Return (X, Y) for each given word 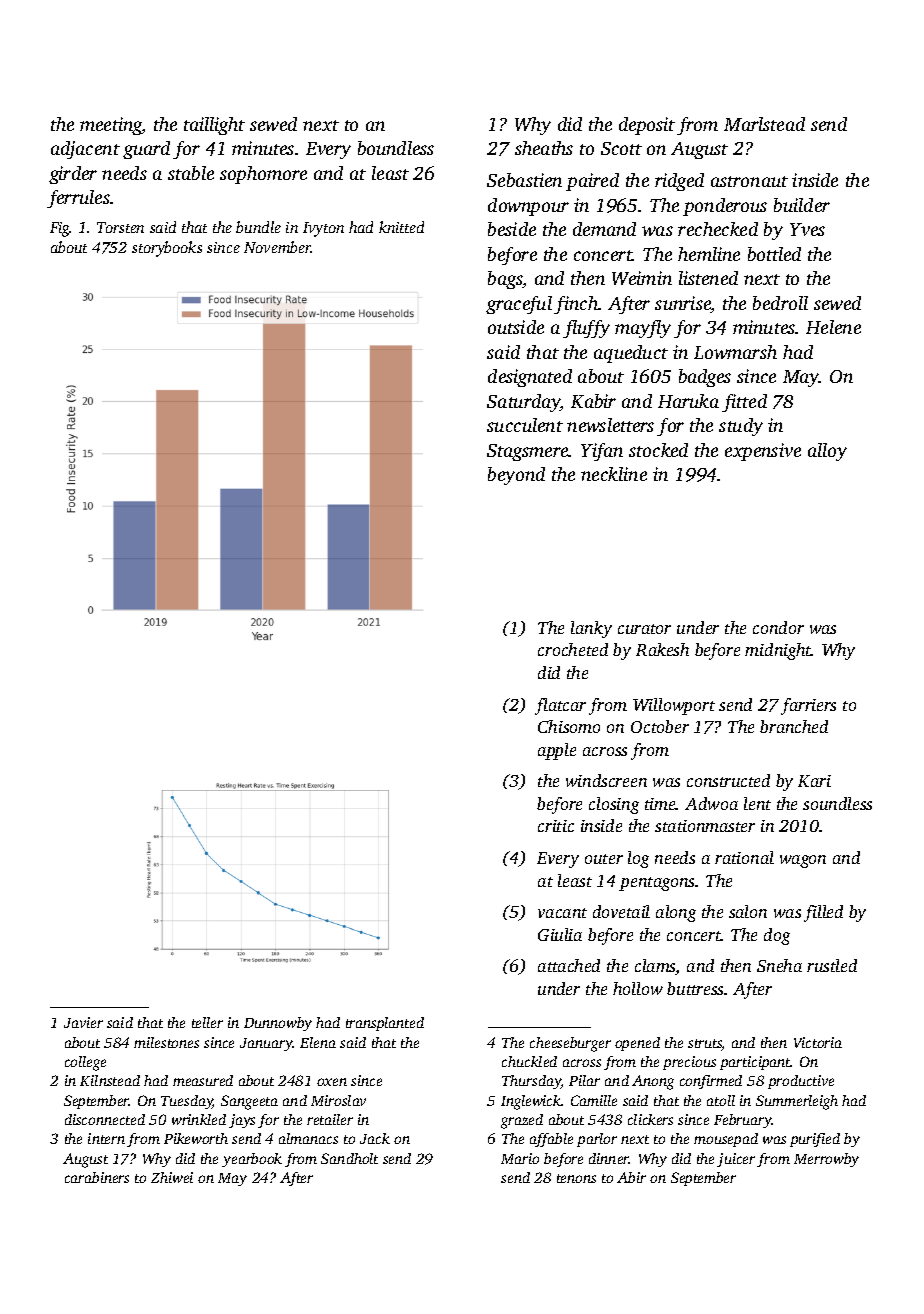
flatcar (560, 706)
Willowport (674, 706)
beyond (516, 476)
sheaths (544, 148)
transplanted (385, 1024)
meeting (111, 126)
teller (207, 1022)
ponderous (725, 207)
